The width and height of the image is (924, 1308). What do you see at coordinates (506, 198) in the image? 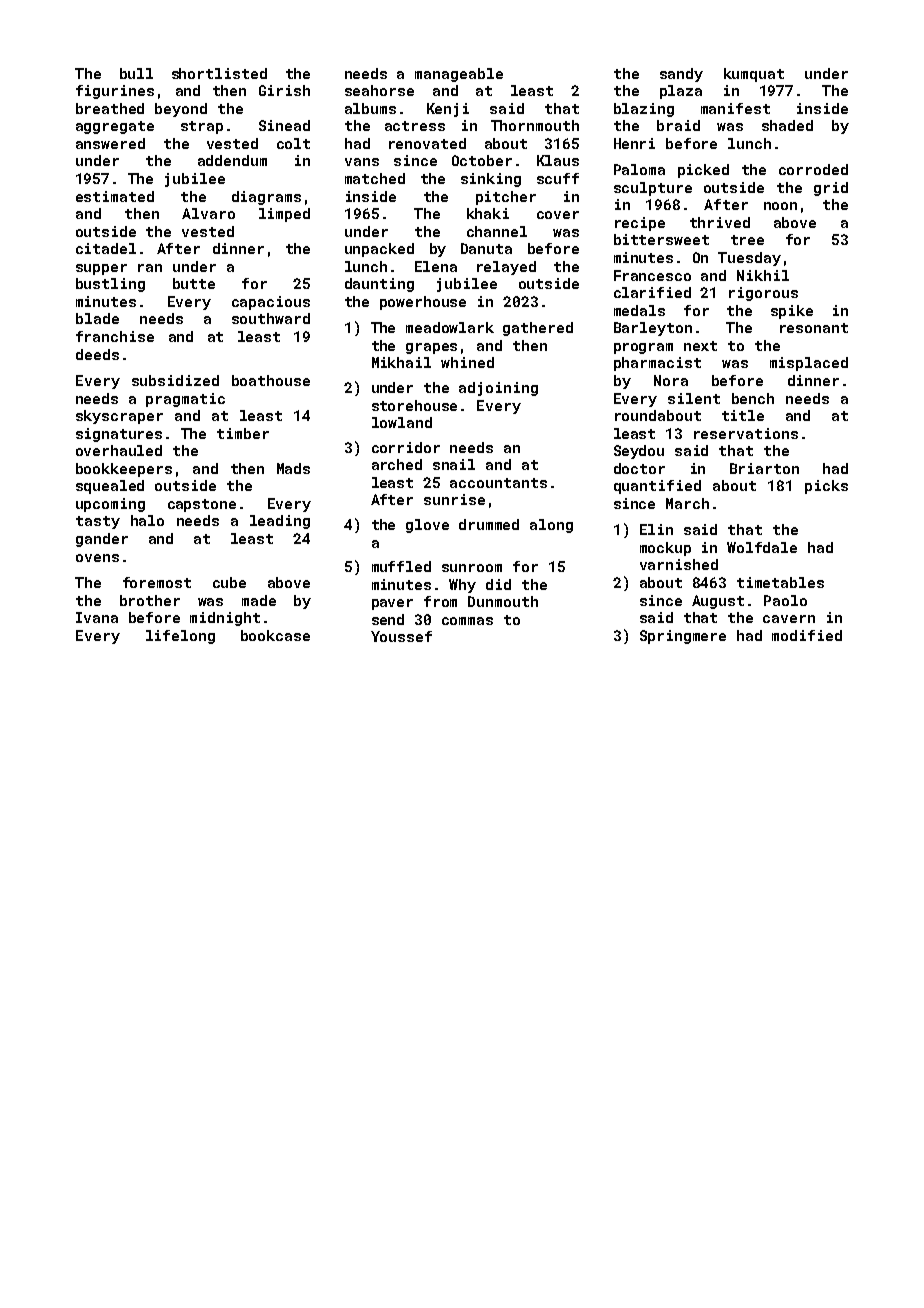
I see `pitcher` at bounding box center [506, 198].
